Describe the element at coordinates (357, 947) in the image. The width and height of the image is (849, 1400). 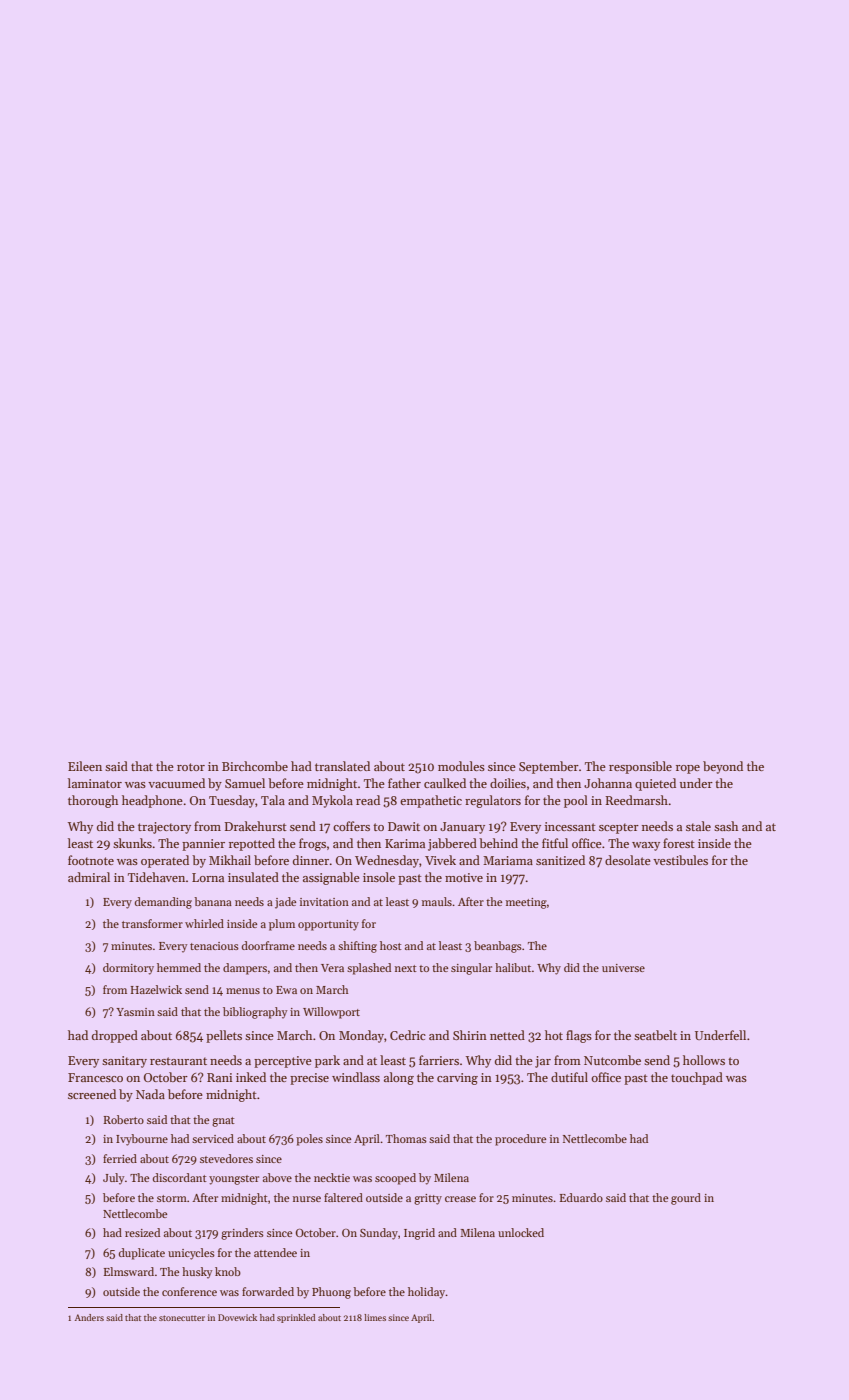
I see `shifting` at that location.
